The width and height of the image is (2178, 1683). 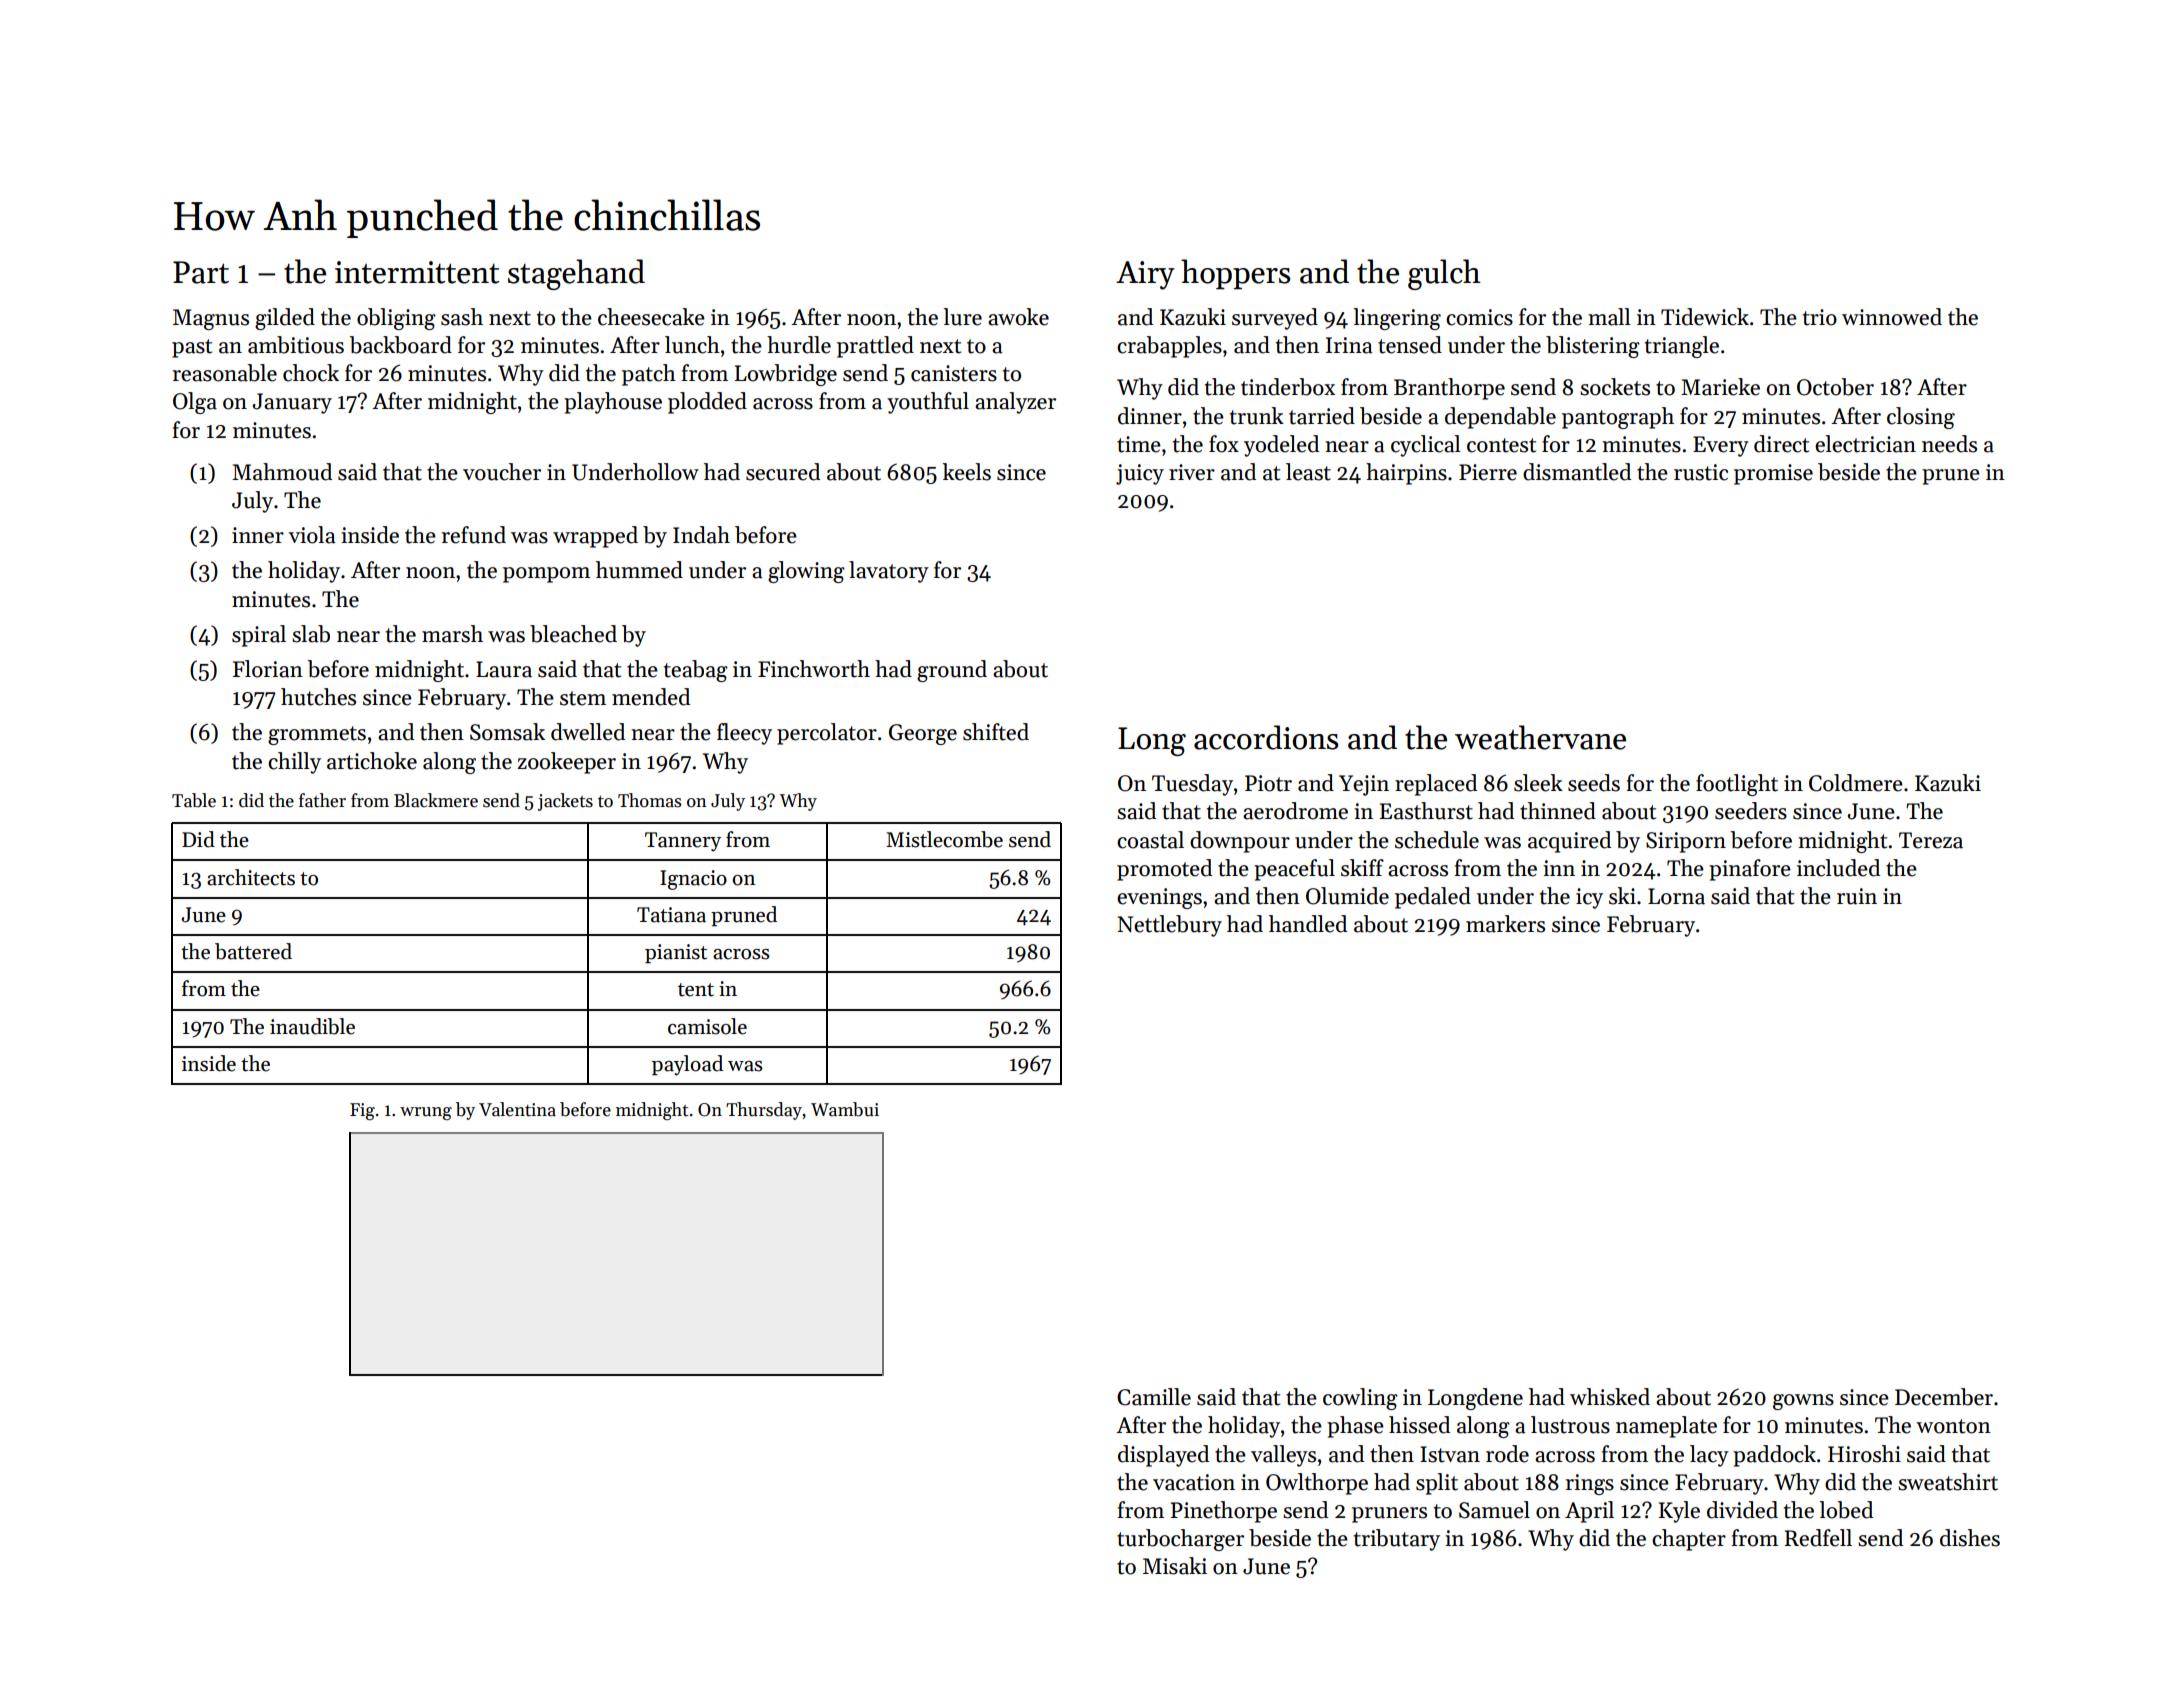 What do you see at coordinates (201, 272) in the image?
I see `Part` at bounding box center [201, 272].
